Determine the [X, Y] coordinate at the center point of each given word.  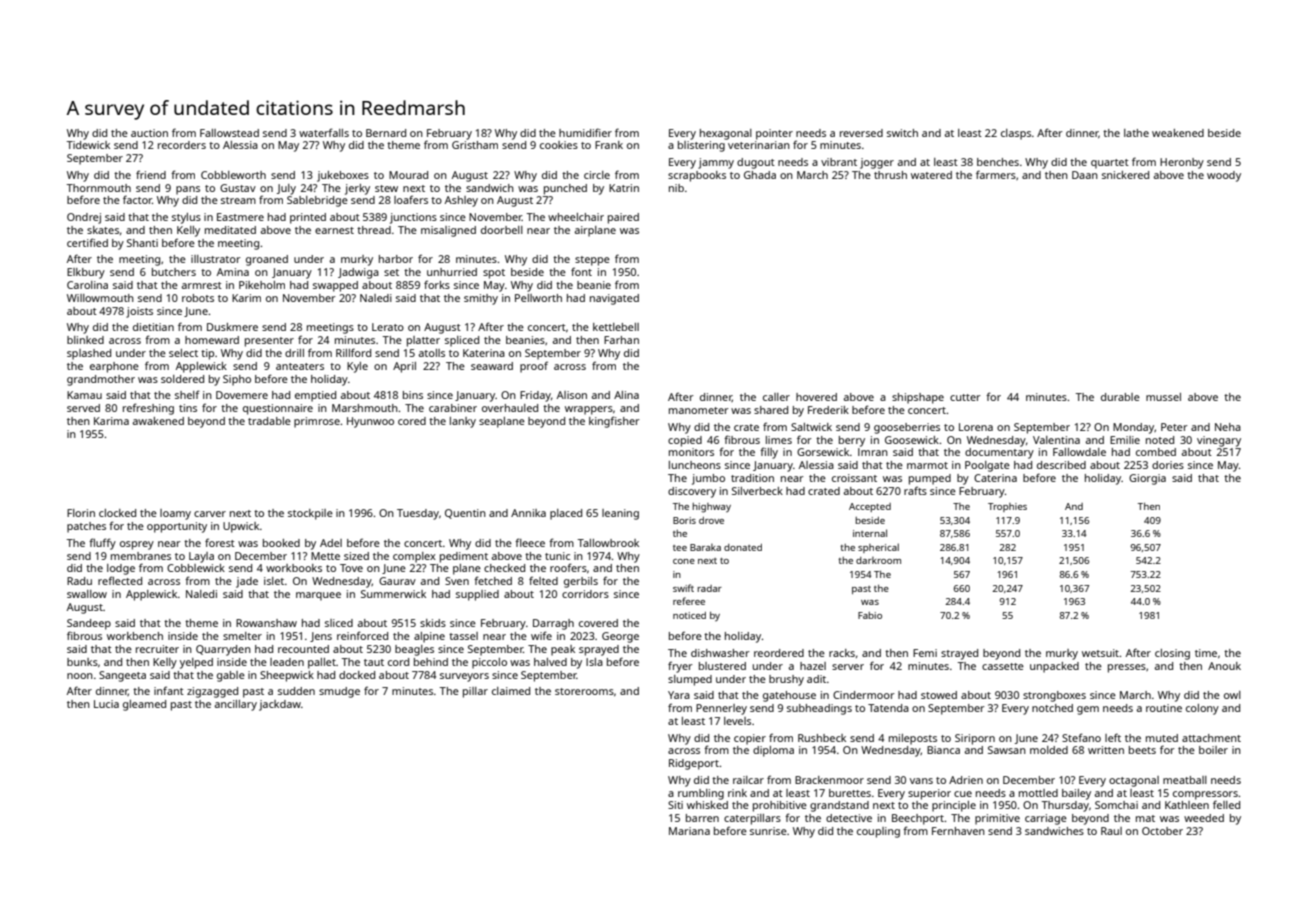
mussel [1163, 397]
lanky [463, 422]
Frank [609, 145]
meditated [230, 230]
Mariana [689, 831]
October [1162, 831]
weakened [1178, 133]
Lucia [106, 704]
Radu [79, 581]
